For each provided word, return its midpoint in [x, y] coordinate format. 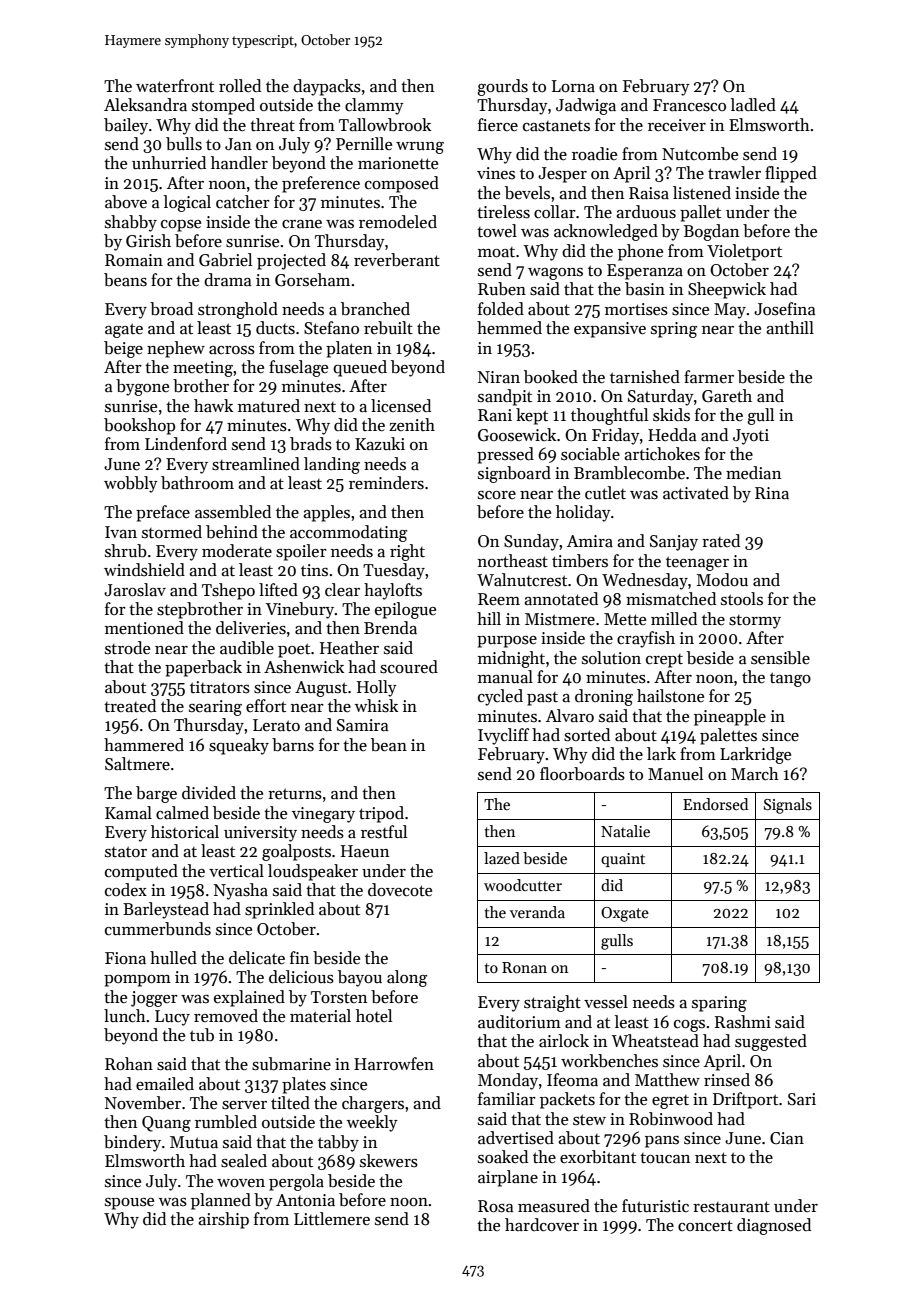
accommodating [348, 533]
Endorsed [715, 804]
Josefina [784, 309]
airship [223, 1220]
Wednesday [645, 581]
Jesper [562, 175]
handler [239, 163]
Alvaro [570, 716]
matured [269, 406]
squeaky [239, 746]
